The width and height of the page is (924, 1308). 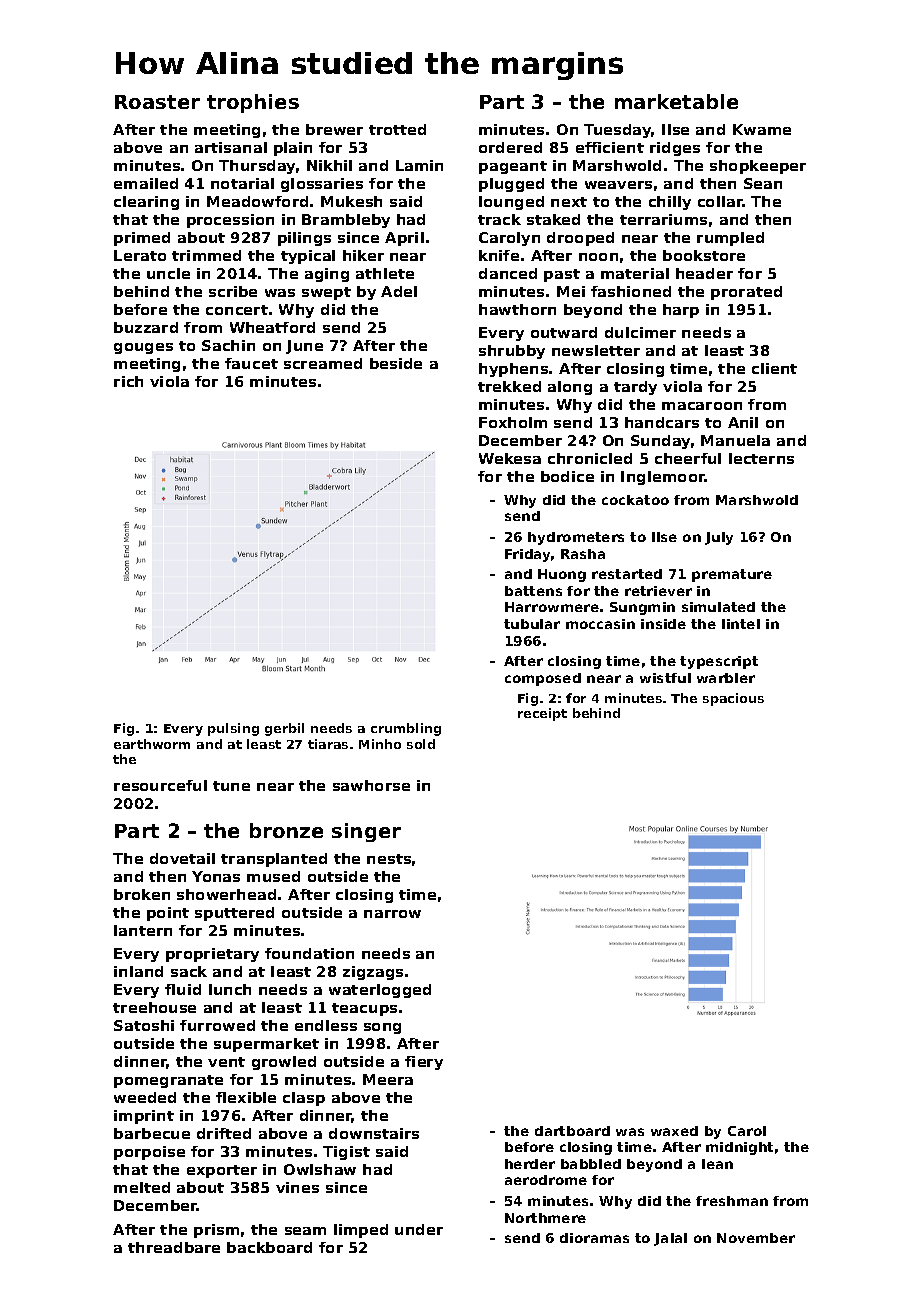 I want to click on Jalal, so click(x=670, y=1239).
